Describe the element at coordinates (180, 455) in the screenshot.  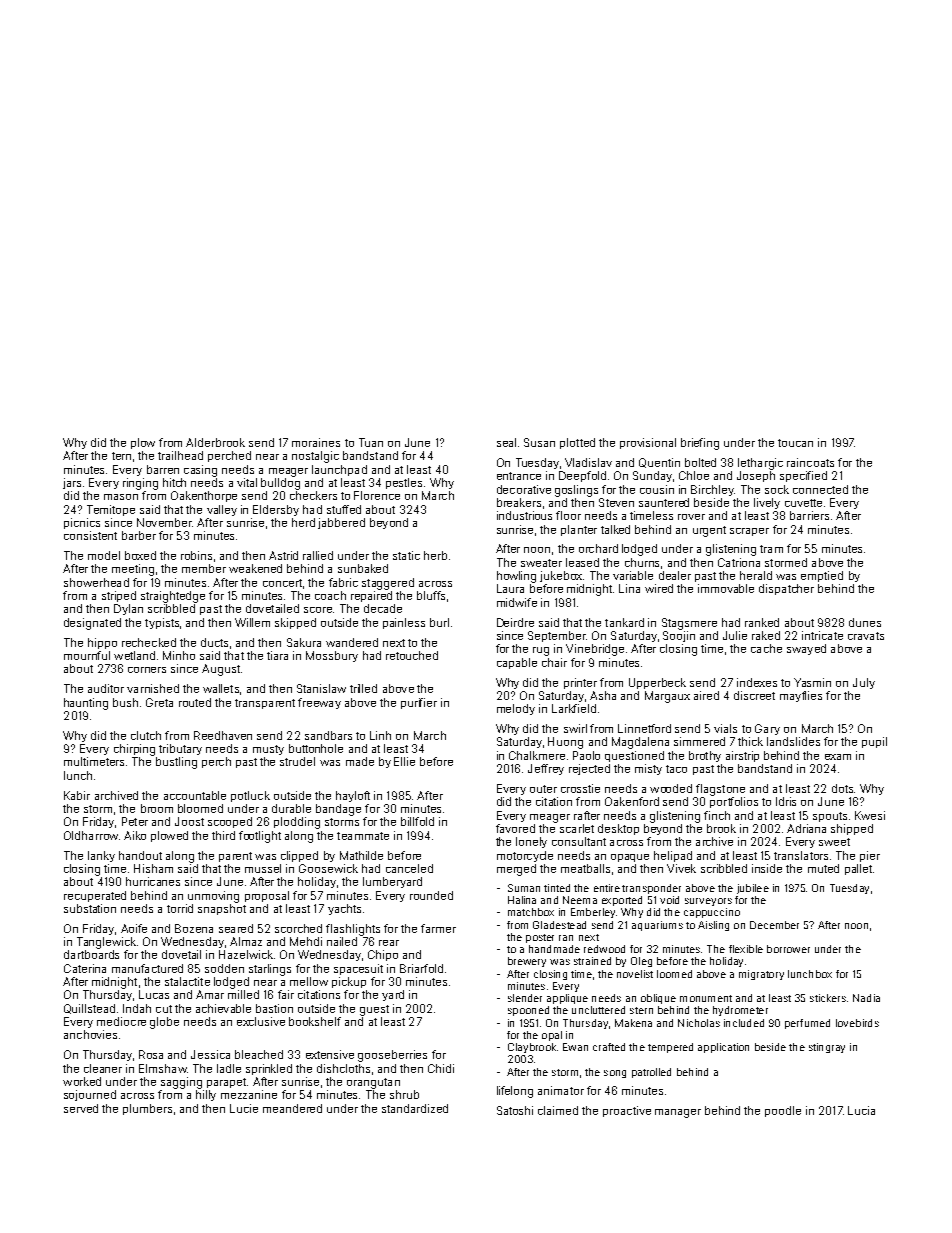
I see `trailhead` at that location.
